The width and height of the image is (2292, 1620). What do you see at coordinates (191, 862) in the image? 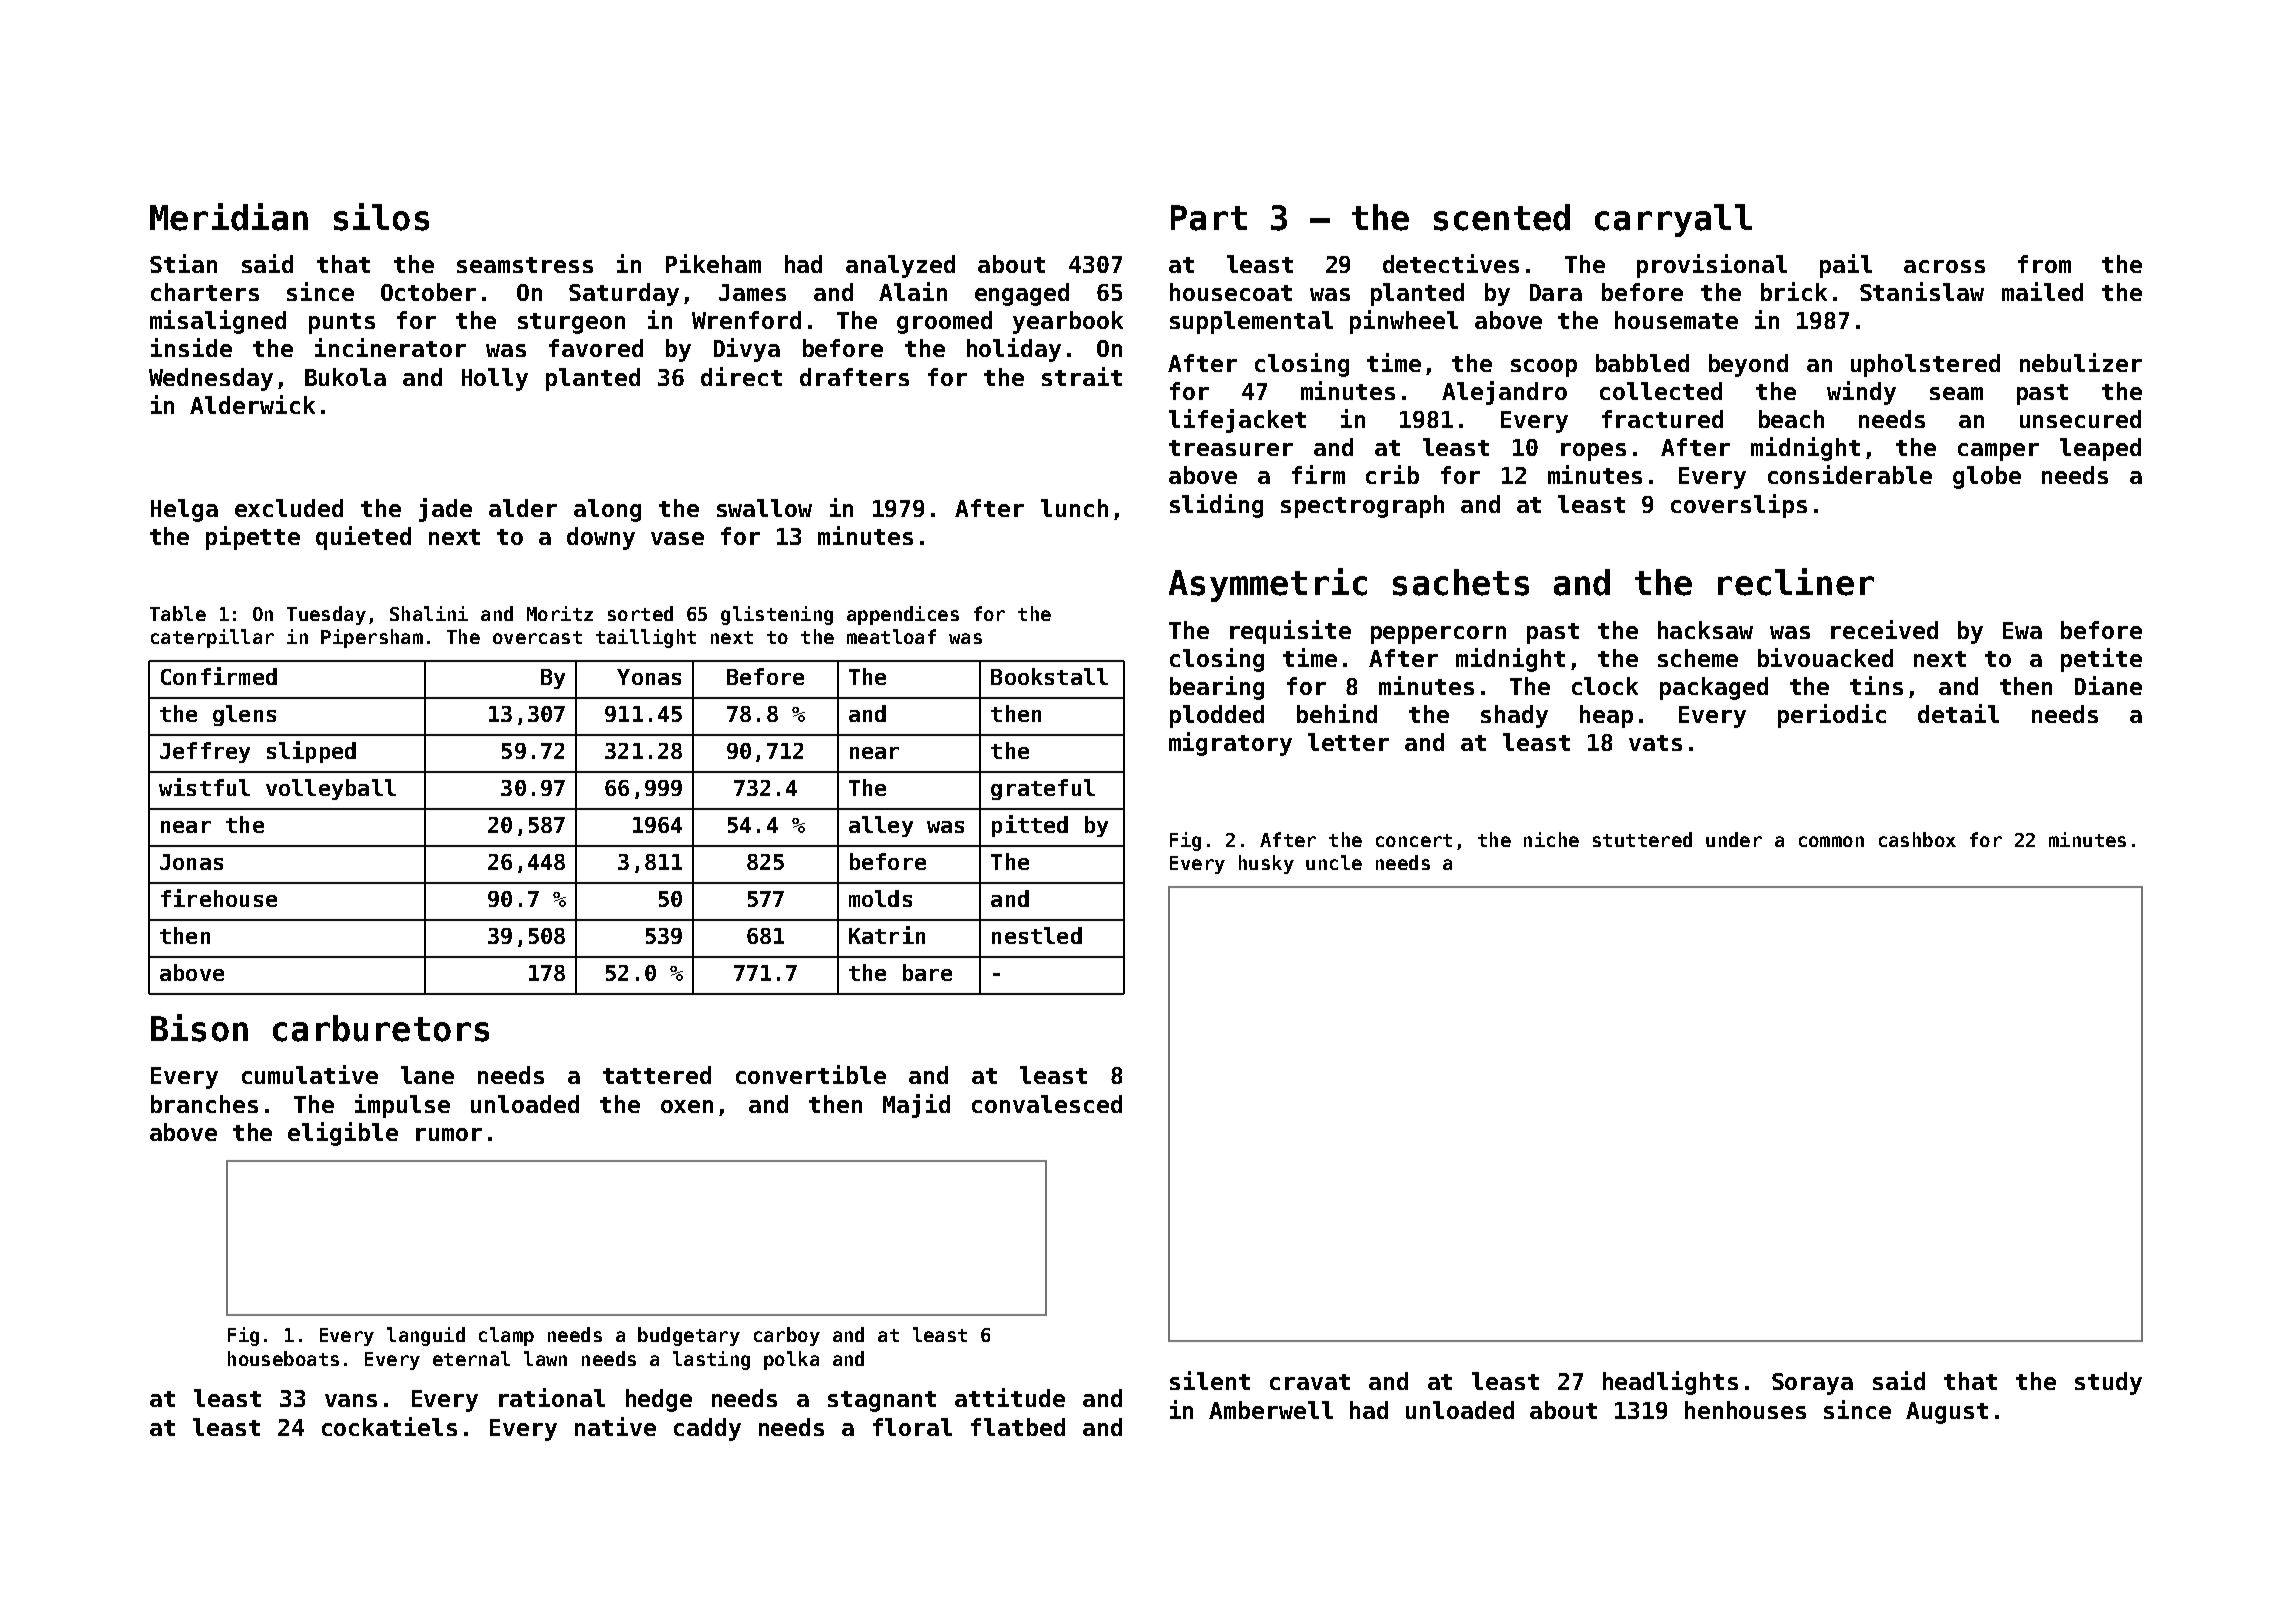
I see `Jonas` at bounding box center [191, 862].
